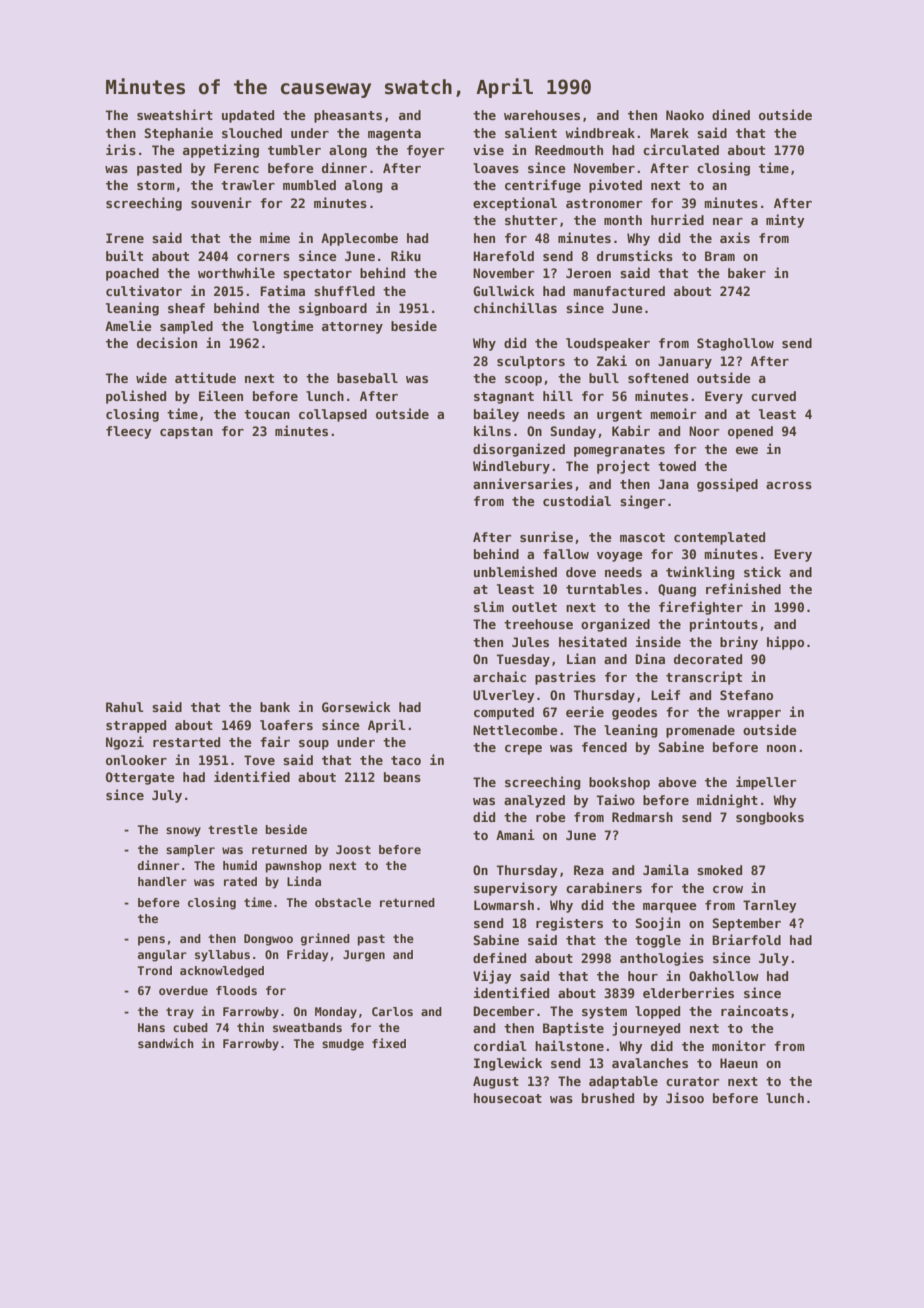 The image size is (924, 1308). Describe the element at coordinates (267, 414) in the image. I see `toucan` at that location.
